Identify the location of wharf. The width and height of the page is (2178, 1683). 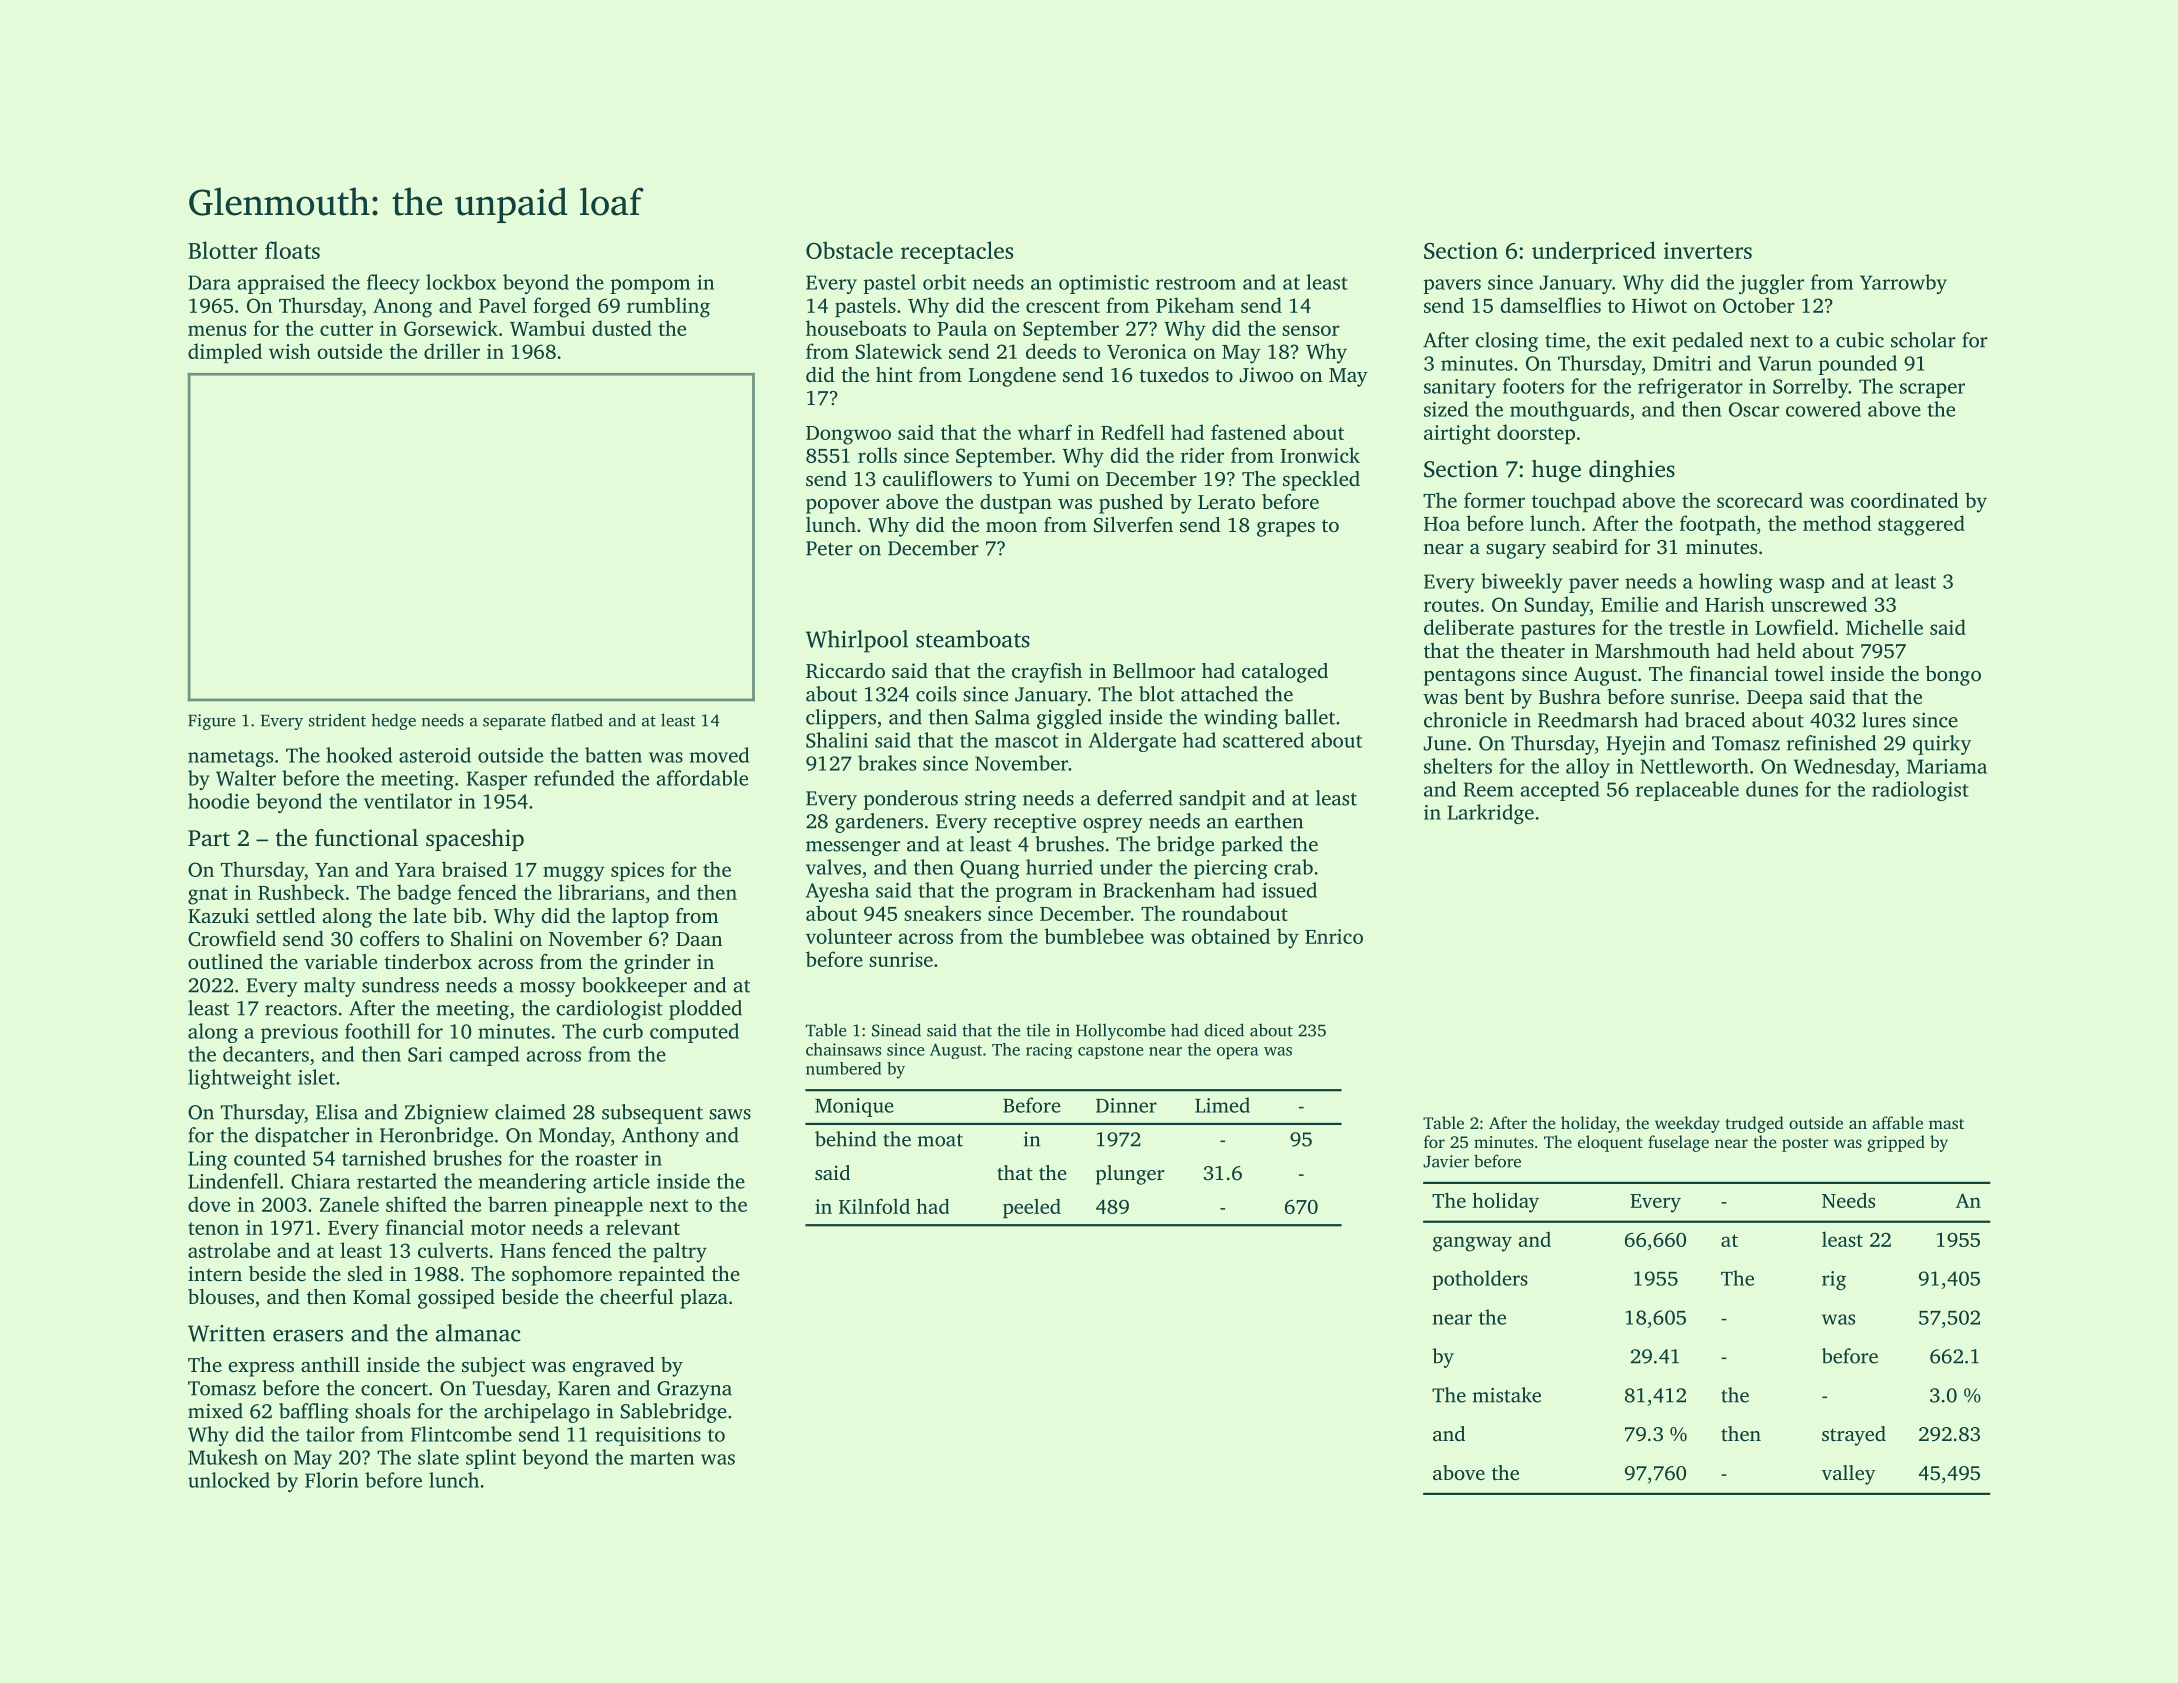
(1045, 432).
